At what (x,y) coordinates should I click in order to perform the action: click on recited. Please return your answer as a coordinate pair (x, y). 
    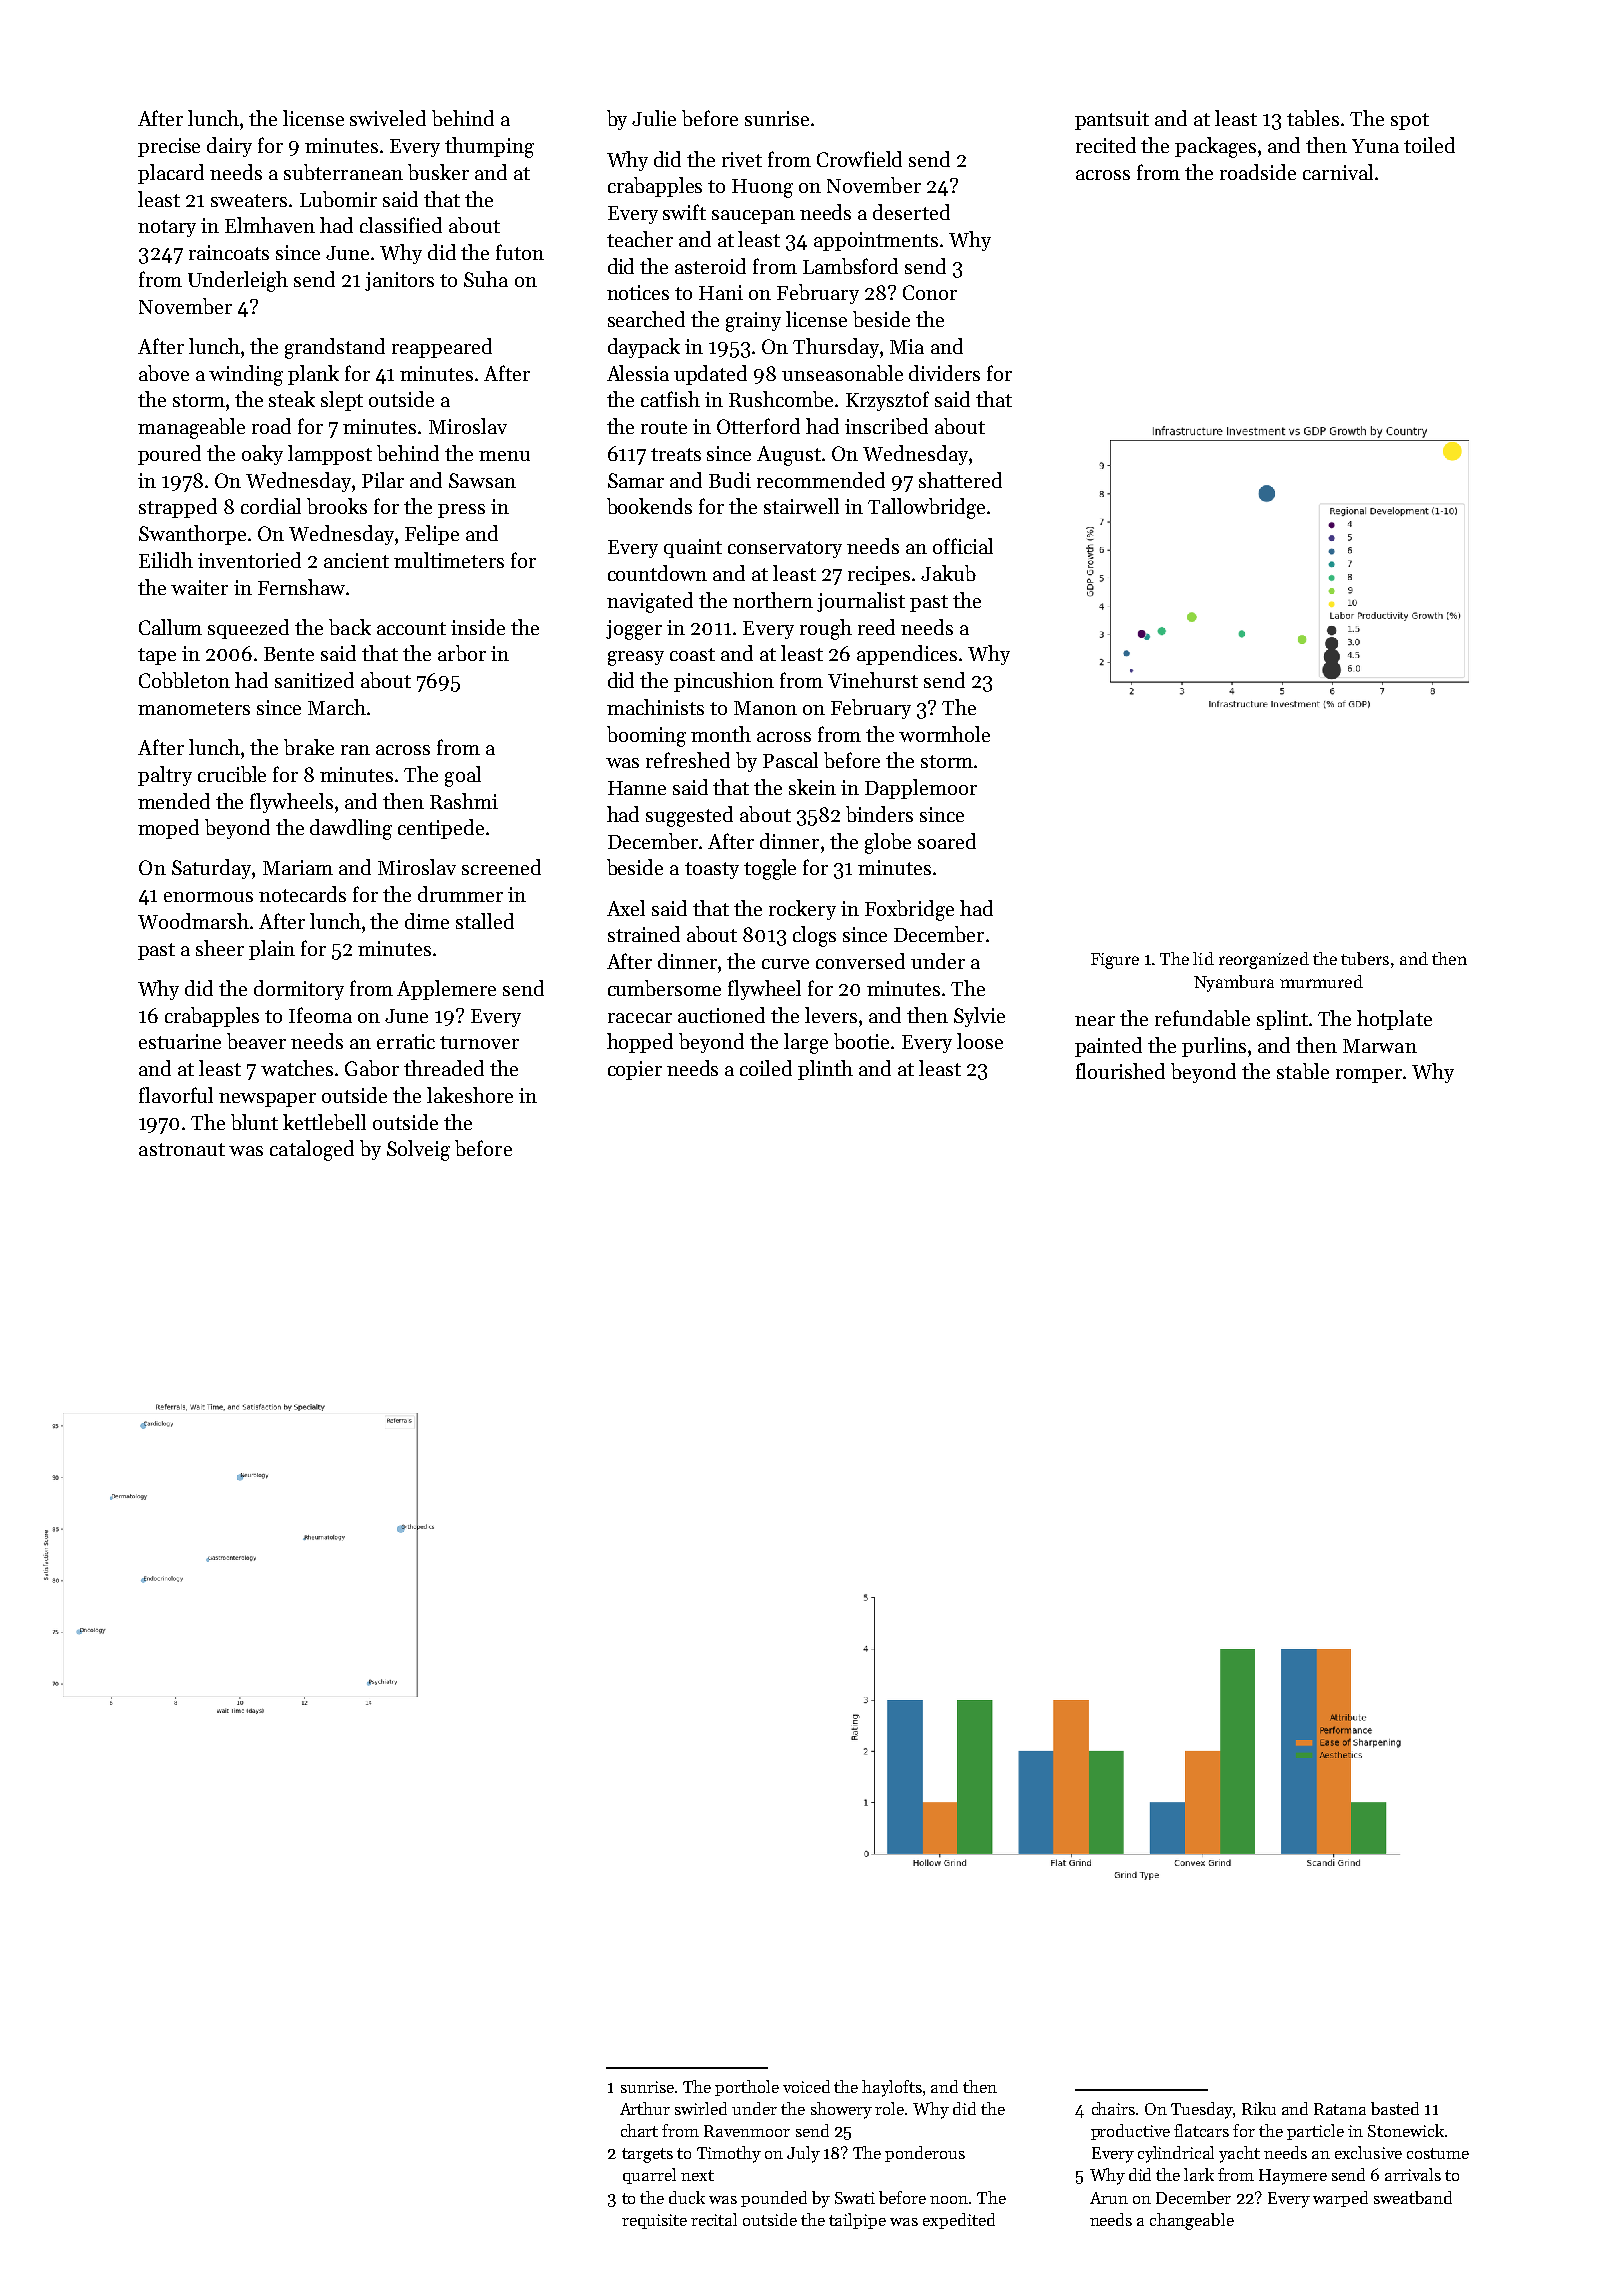
    Looking at the image, I should click on (1106, 145).
